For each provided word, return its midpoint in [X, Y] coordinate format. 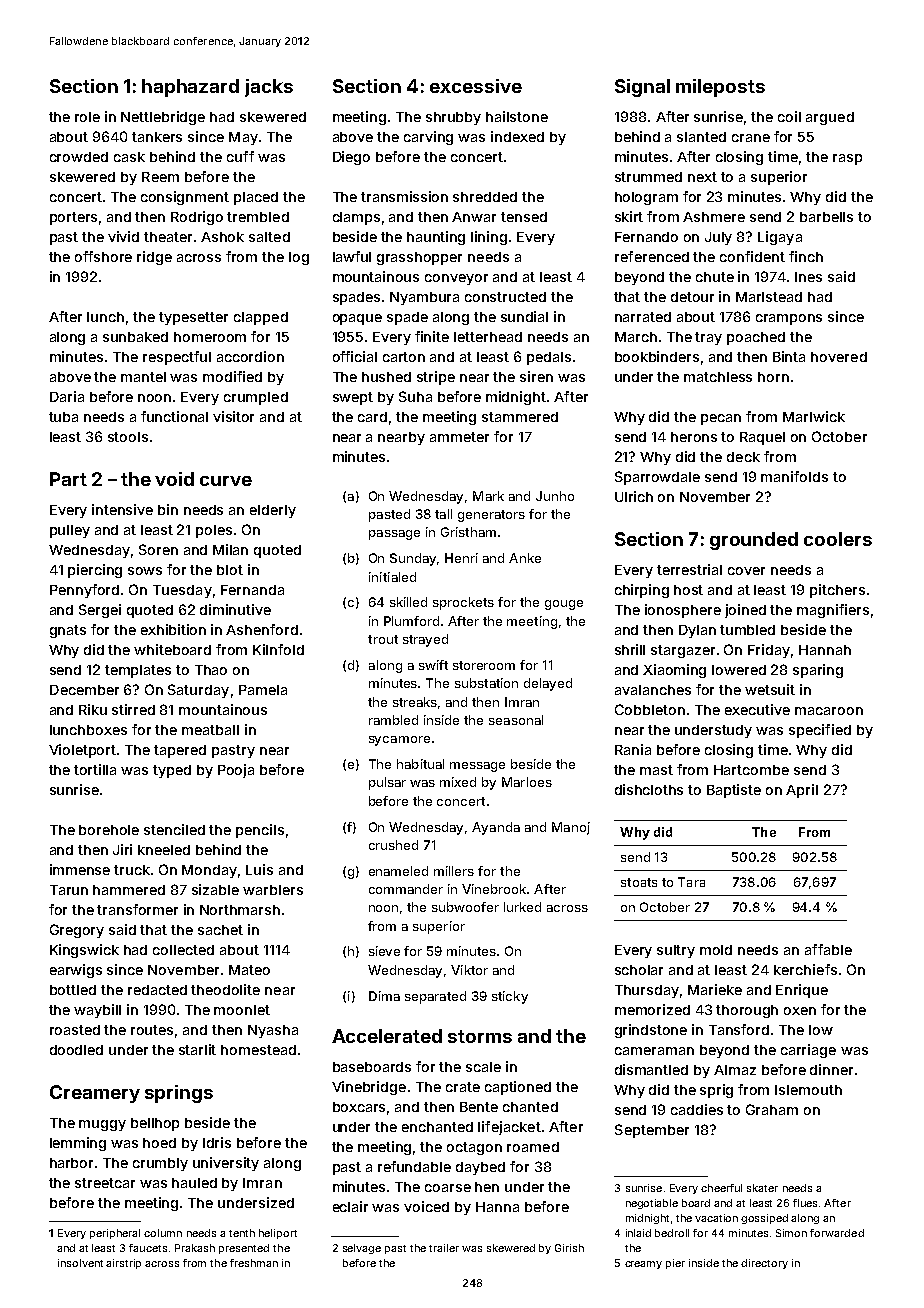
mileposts [720, 88]
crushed [393, 845]
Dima [384, 996]
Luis [259, 869]
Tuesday [182, 591]
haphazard [190, 88]
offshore [103, 256]
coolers [838, 539]
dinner [831, 1069]
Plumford [411, 621]
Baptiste [734, 791]
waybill [97, 1011]
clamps [356, 218]
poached [756, 338]
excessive [476, 86]
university [226, 1164]
